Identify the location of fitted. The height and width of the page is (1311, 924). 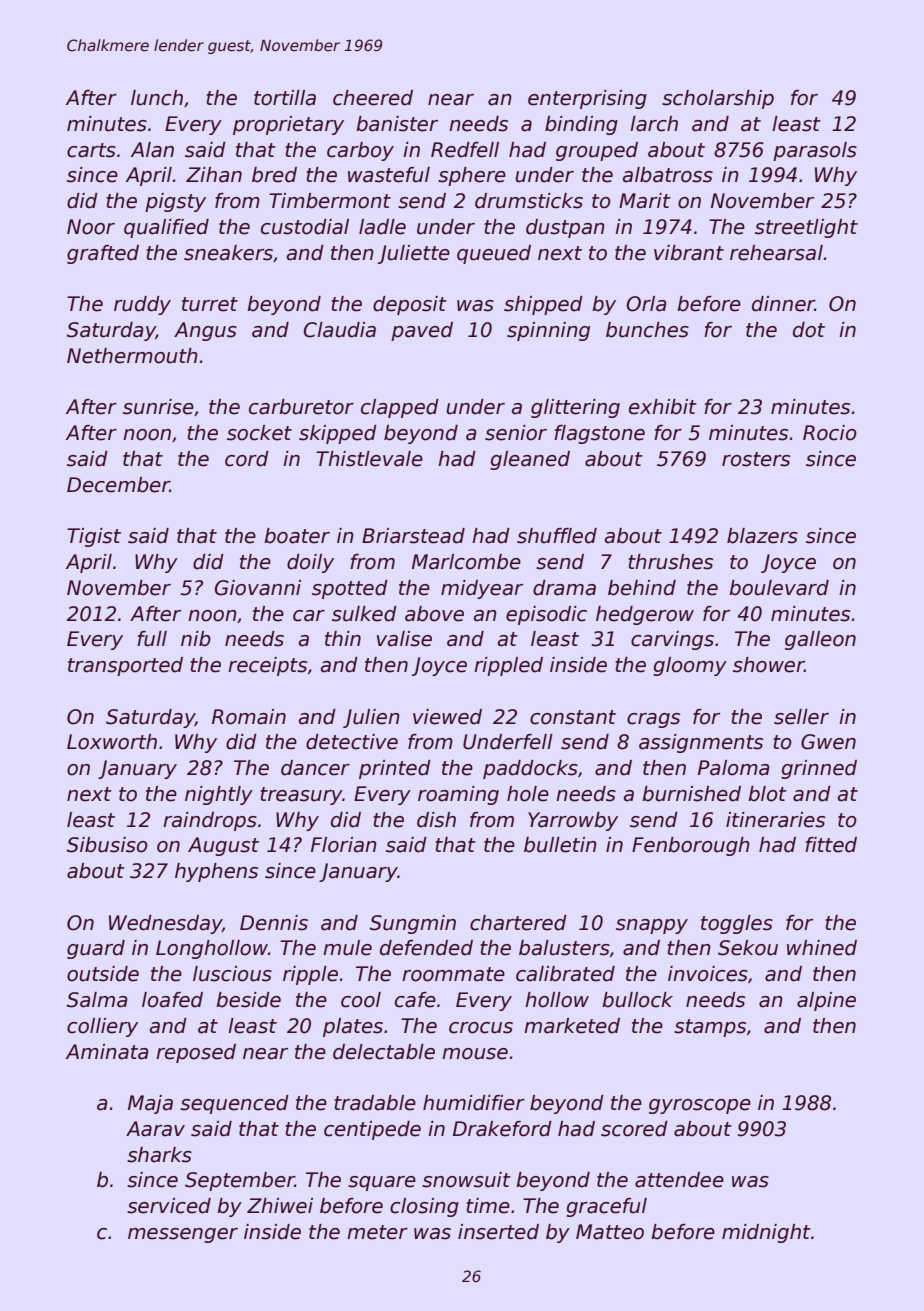
(831, 845).
